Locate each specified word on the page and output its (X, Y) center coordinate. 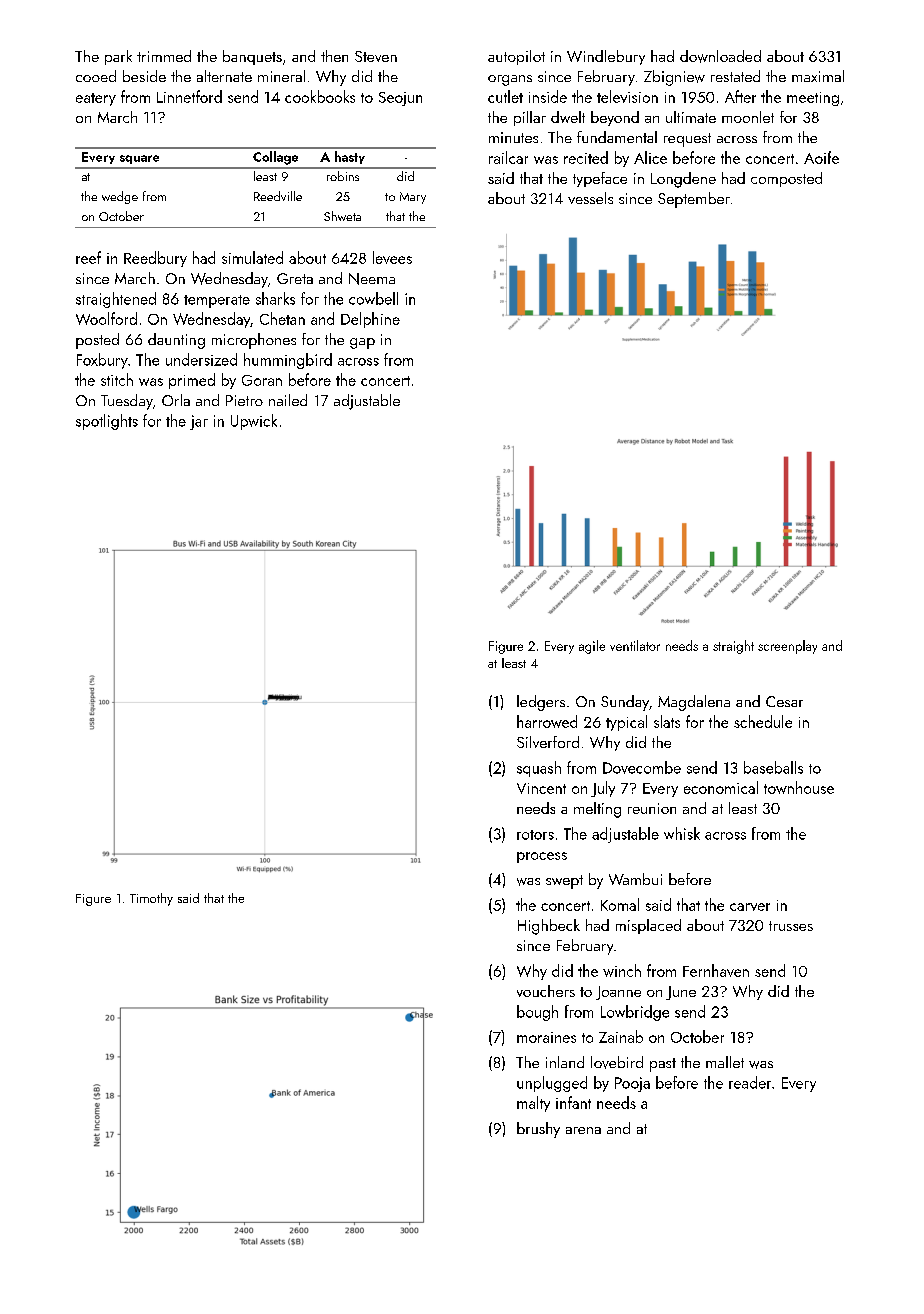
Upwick (254, 422)
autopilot (516, 57)
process (542, 857)
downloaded (720, 56)
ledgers (541, 703)
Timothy (151, 899)
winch (622, 970)
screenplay (787, 647)
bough (537, 1013)
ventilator (635, 645)
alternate (224, 76)
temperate (217, 301)
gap (362, 343)
